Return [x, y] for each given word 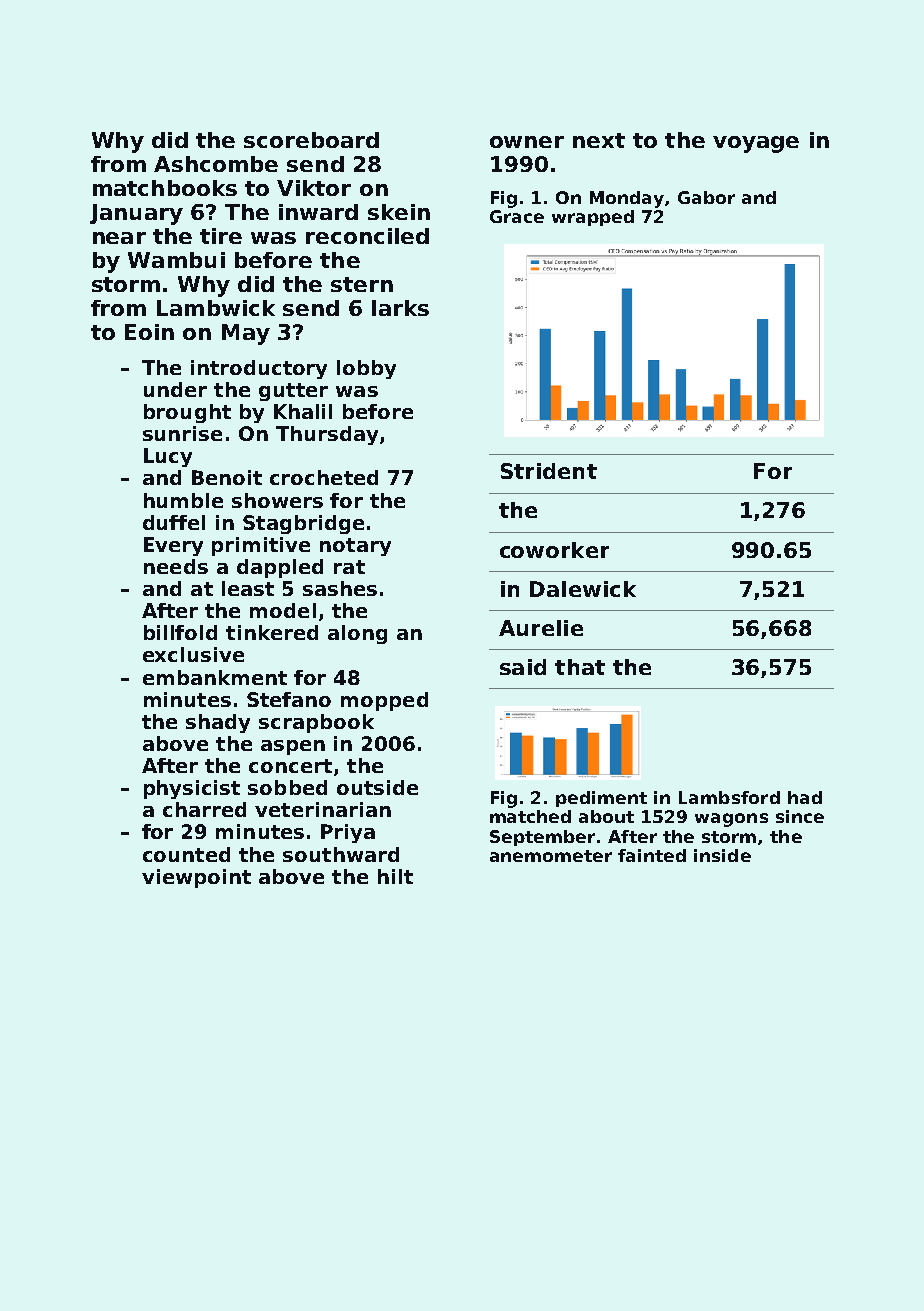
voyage [756, 144]
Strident [549, 471]
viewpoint [196, 878]
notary [355, 547]
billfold [180, 632]
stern [362, 284]
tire [221, 236]
